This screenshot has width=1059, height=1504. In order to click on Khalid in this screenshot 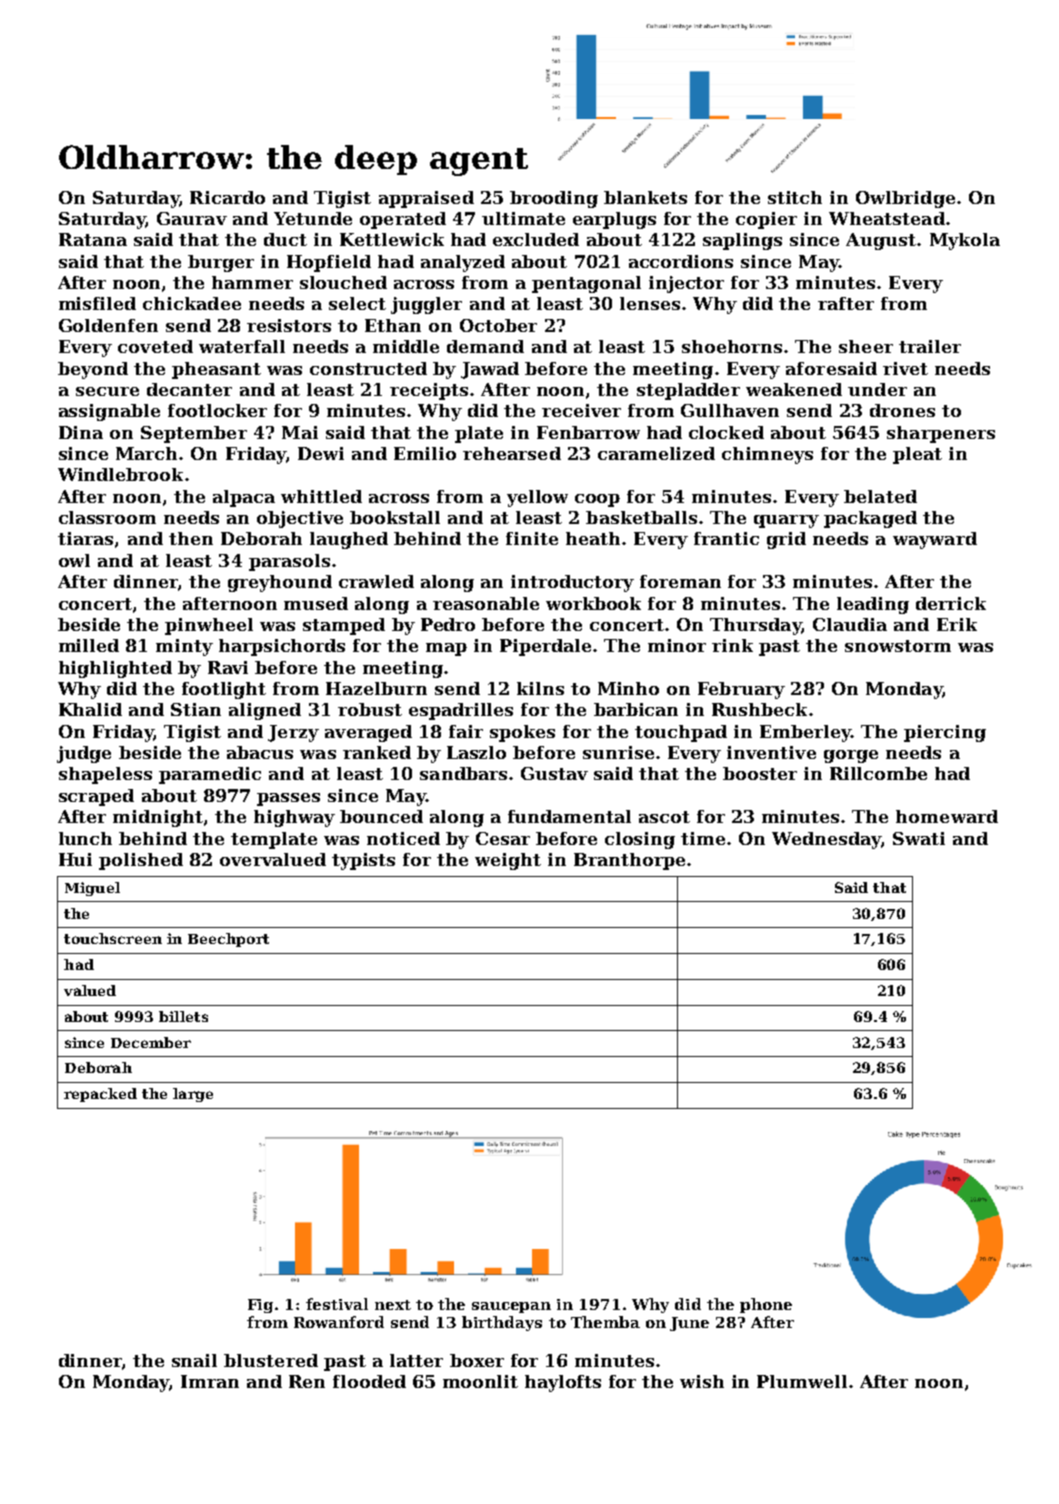, I will do `click(90, 709)`.
